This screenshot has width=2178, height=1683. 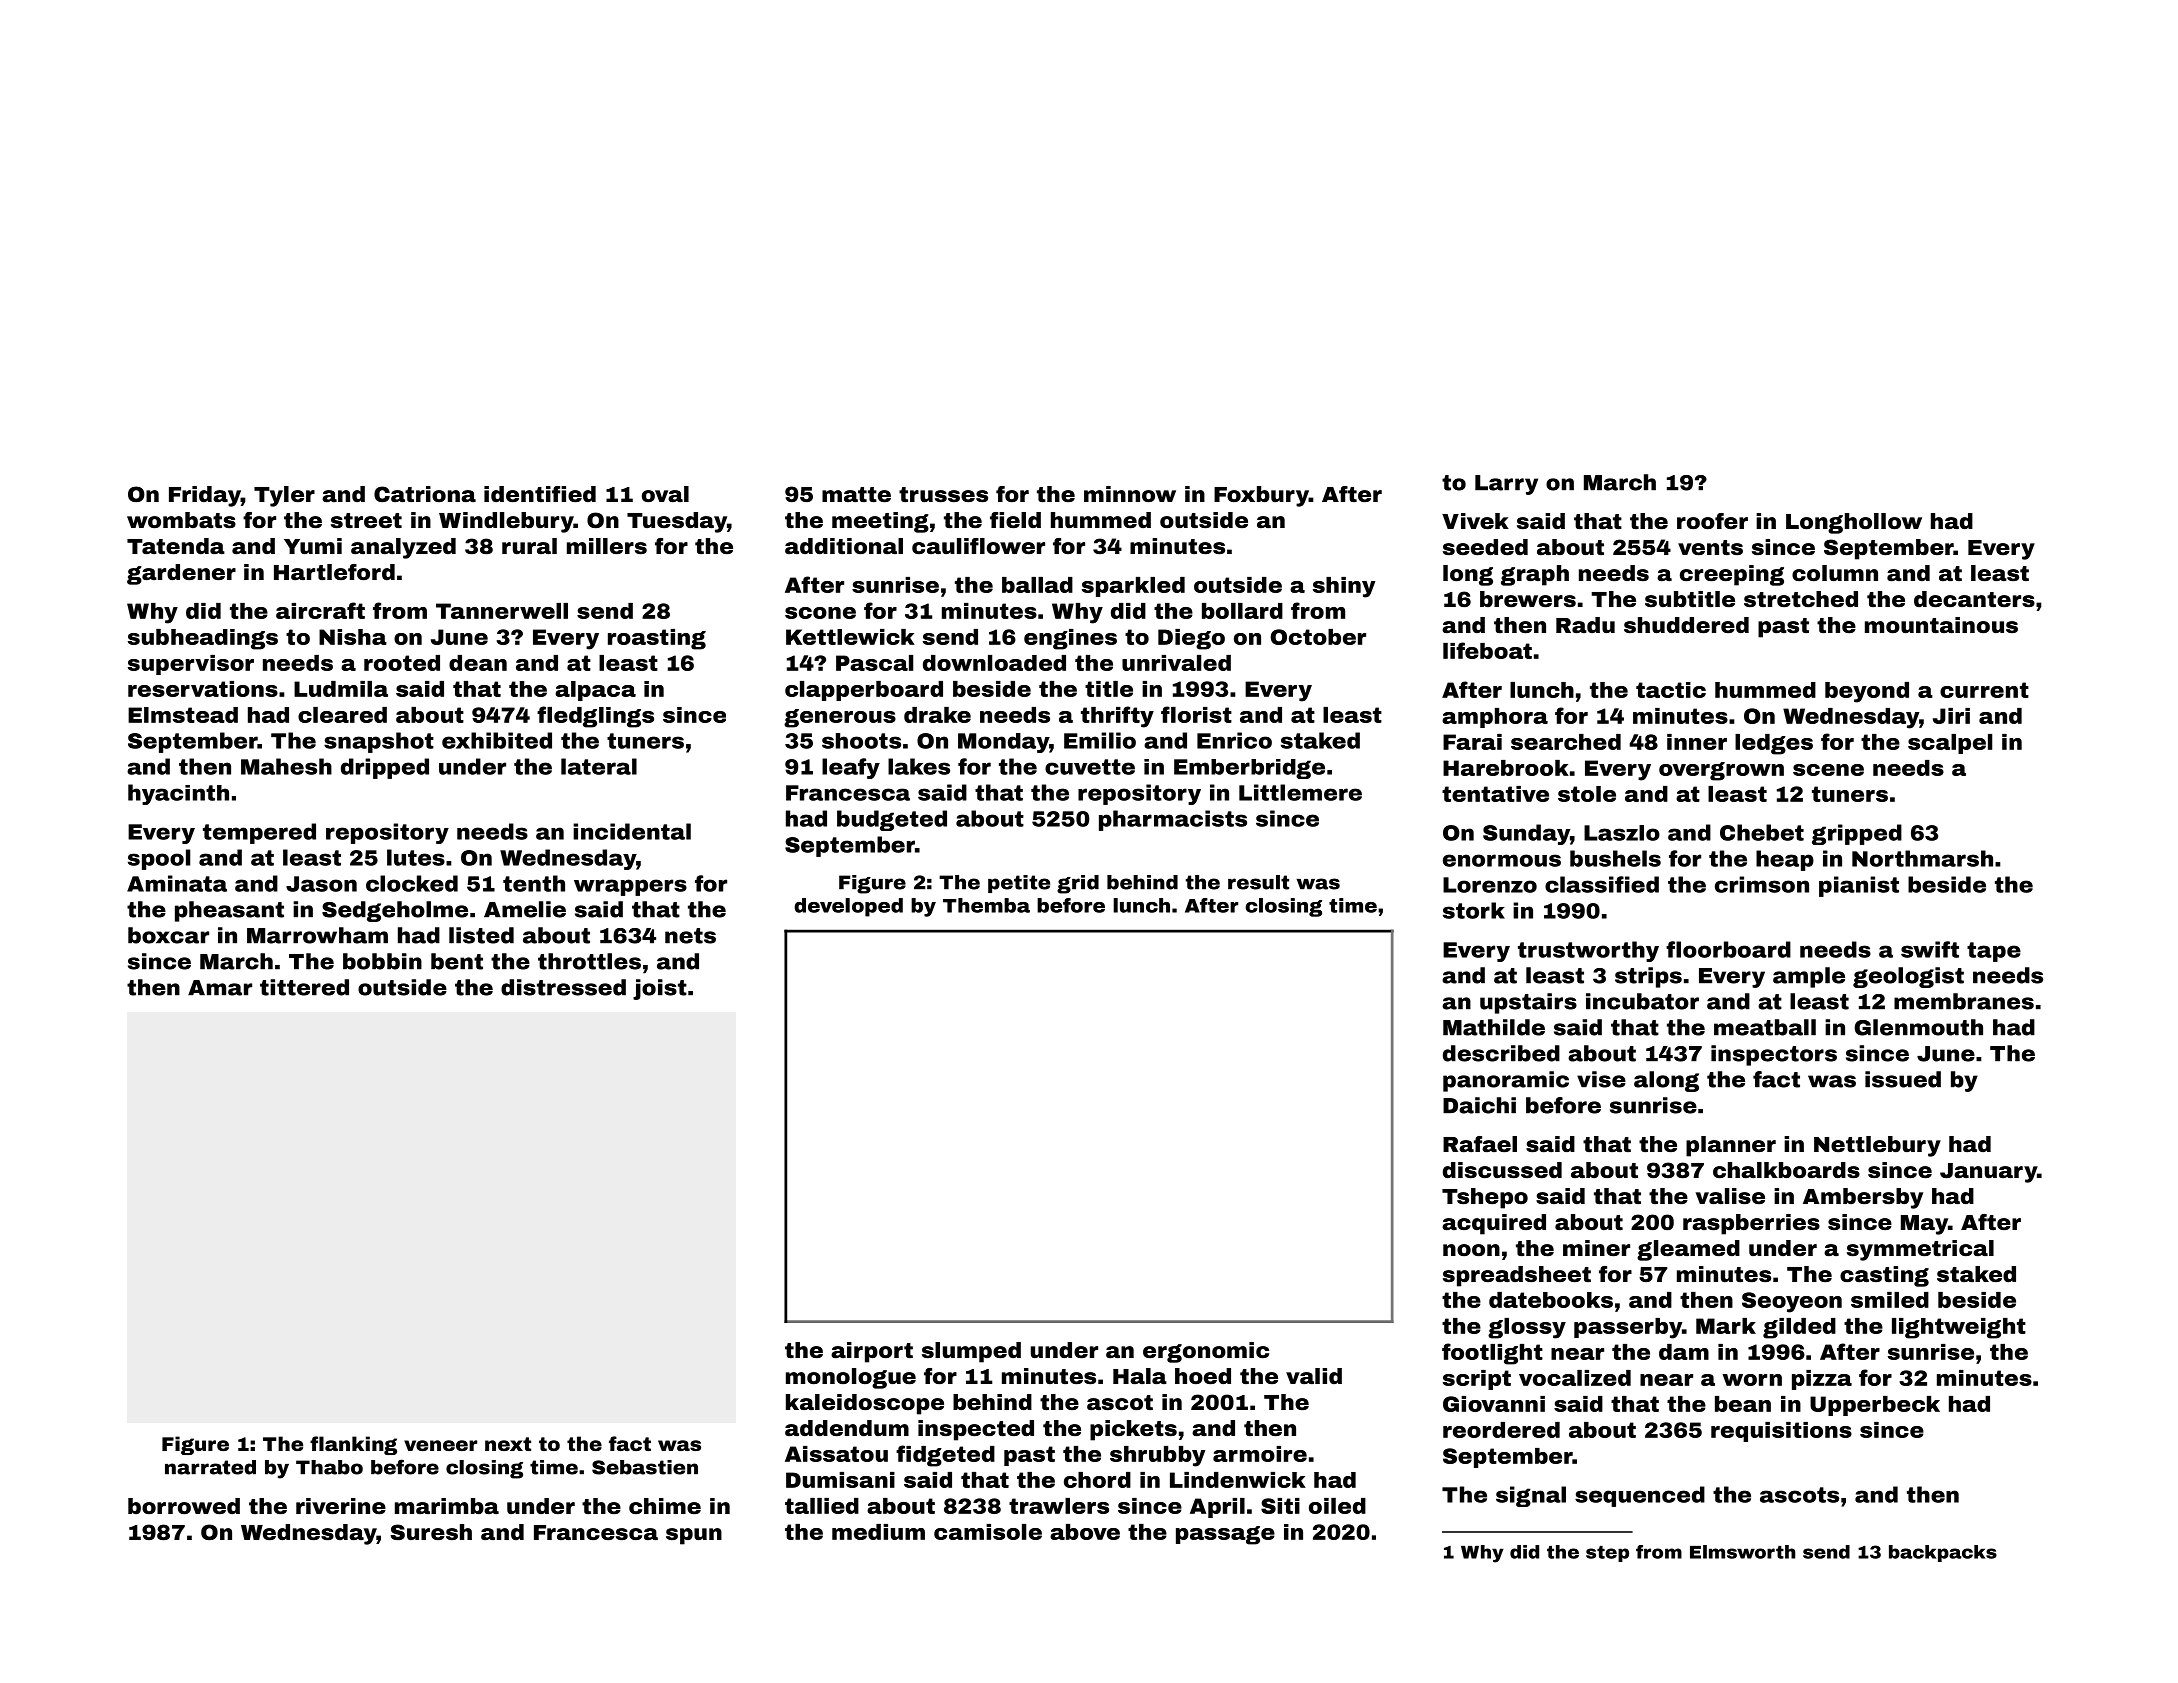 What do you see at coordinates (1130, 494) in the screenshot?
I see `minnow` at bounding box center [1130, 494].
